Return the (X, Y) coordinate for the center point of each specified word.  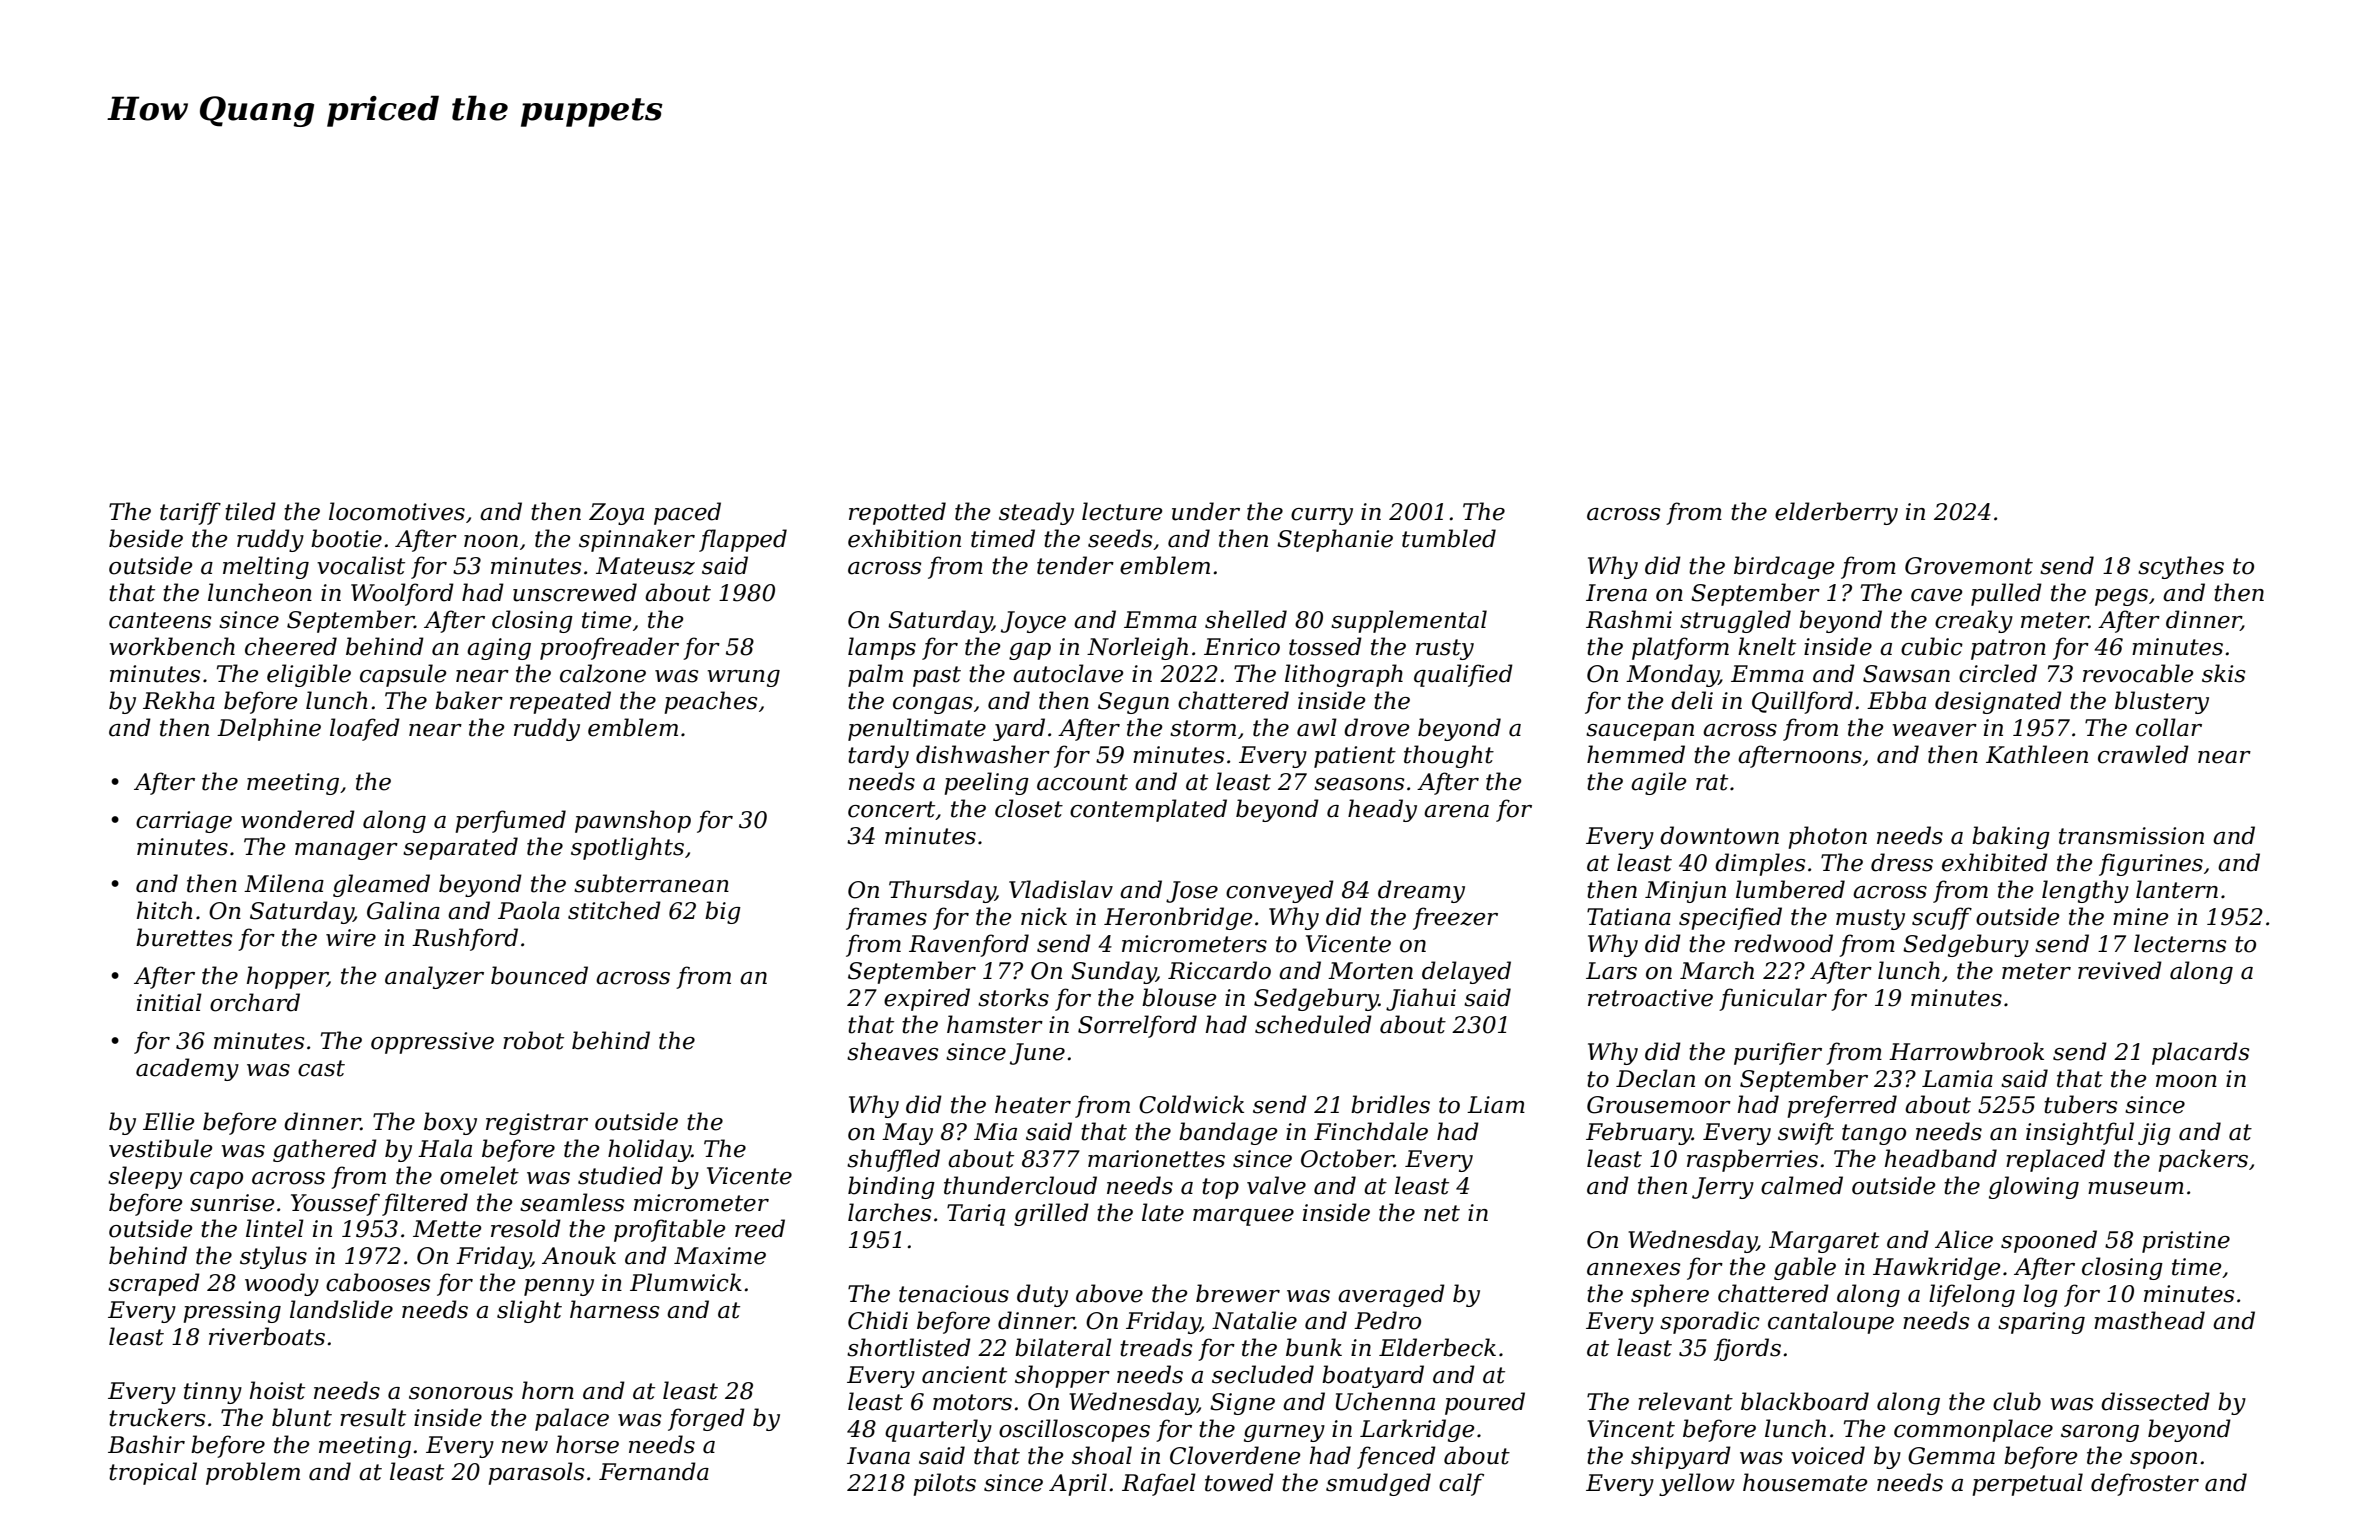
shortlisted (909, 1347)
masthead (2149, 1320)
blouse (1179, 997)
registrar (537, 1124)
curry (1322, 516)
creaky (1974, 621)
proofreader (609, 648)
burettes (184, 937)
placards (2200, 1053)
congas (933, 705)
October (1347, 1158)
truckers (157, 1417)
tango (1874, 1134)
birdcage (1784, 567)
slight (529, 1311)
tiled (250, 511)
